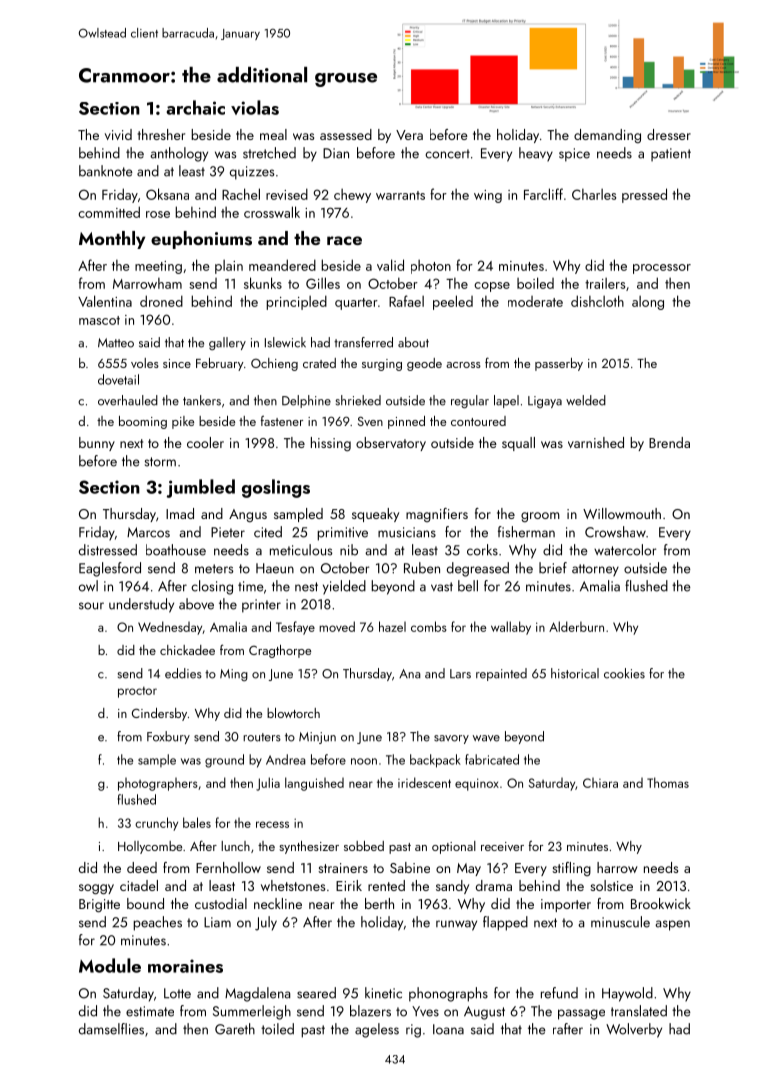 The width and height of the image is (769, 1092). Describe the element at coordinates (409, 135) in the image. I see `Vera` at that location.
